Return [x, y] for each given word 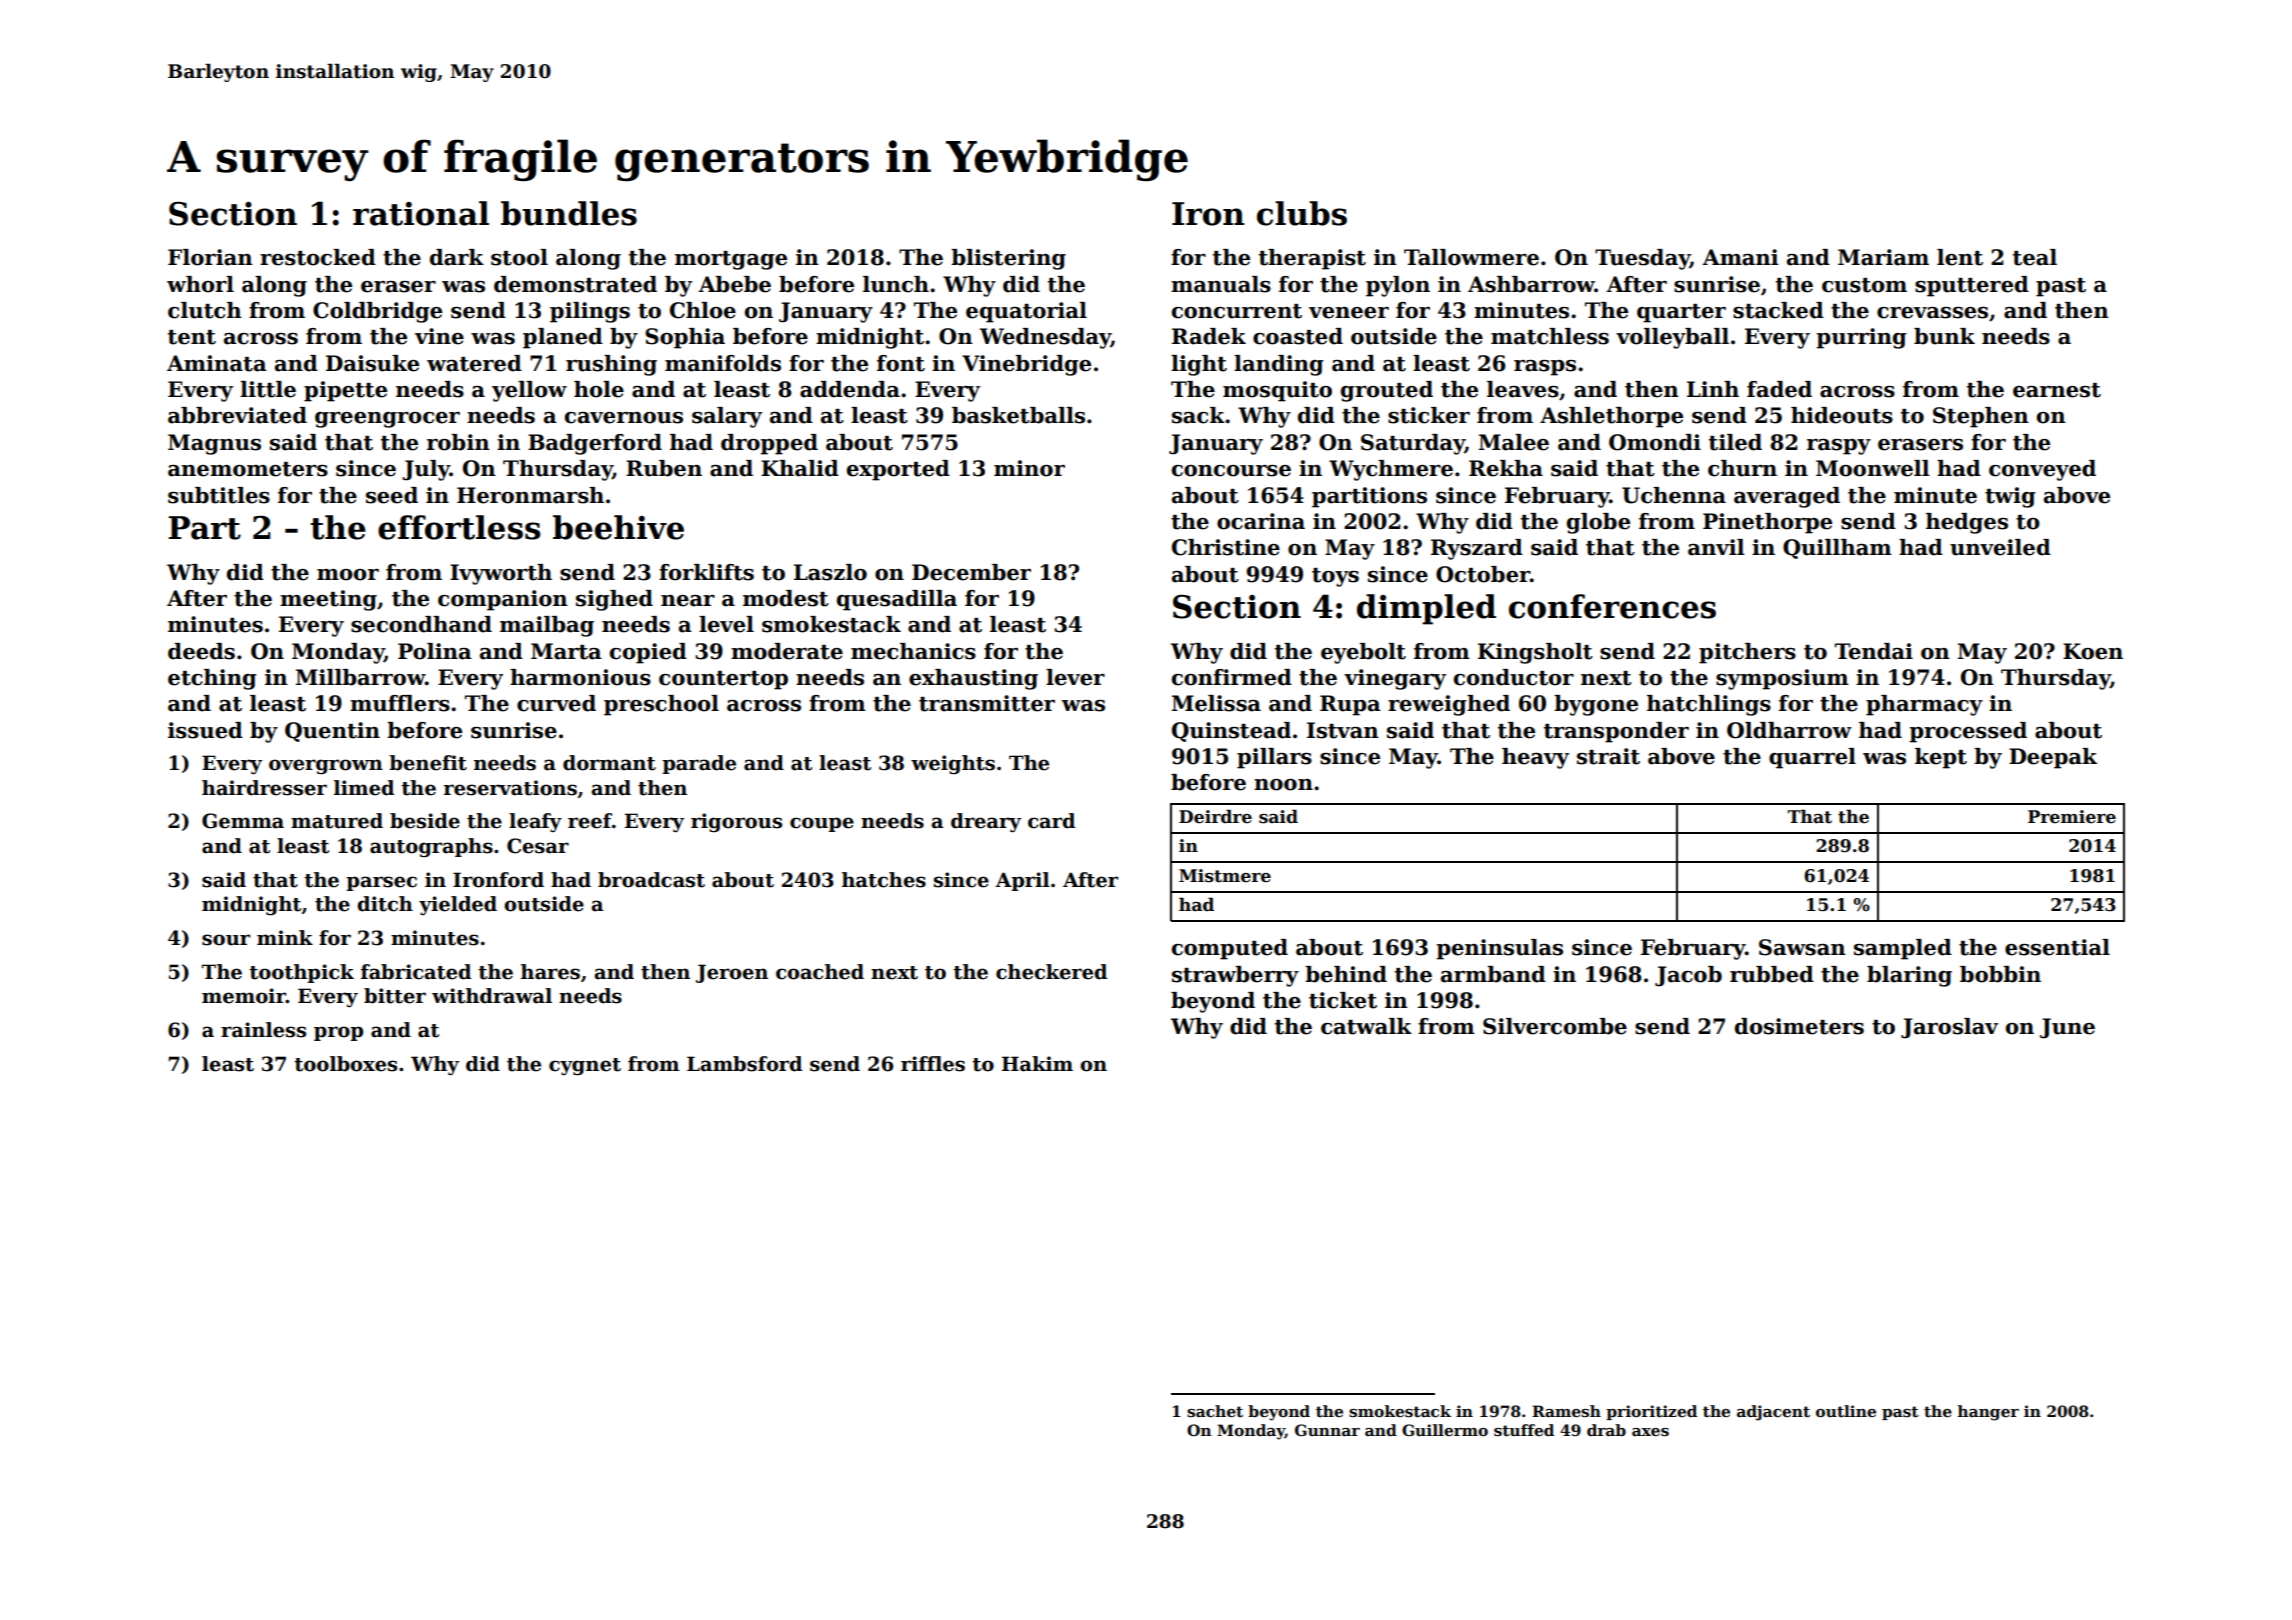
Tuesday [1642, 259]
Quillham [1837, 549]
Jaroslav [1949, 1028]
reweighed [1449, 705]
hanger [1988, 1413]
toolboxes [345, 1064]
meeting [328, 600]
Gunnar [1327, 1430]
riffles [933, 1064]
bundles [569, 213]
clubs [1302, 213]
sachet [1215, 1411]
